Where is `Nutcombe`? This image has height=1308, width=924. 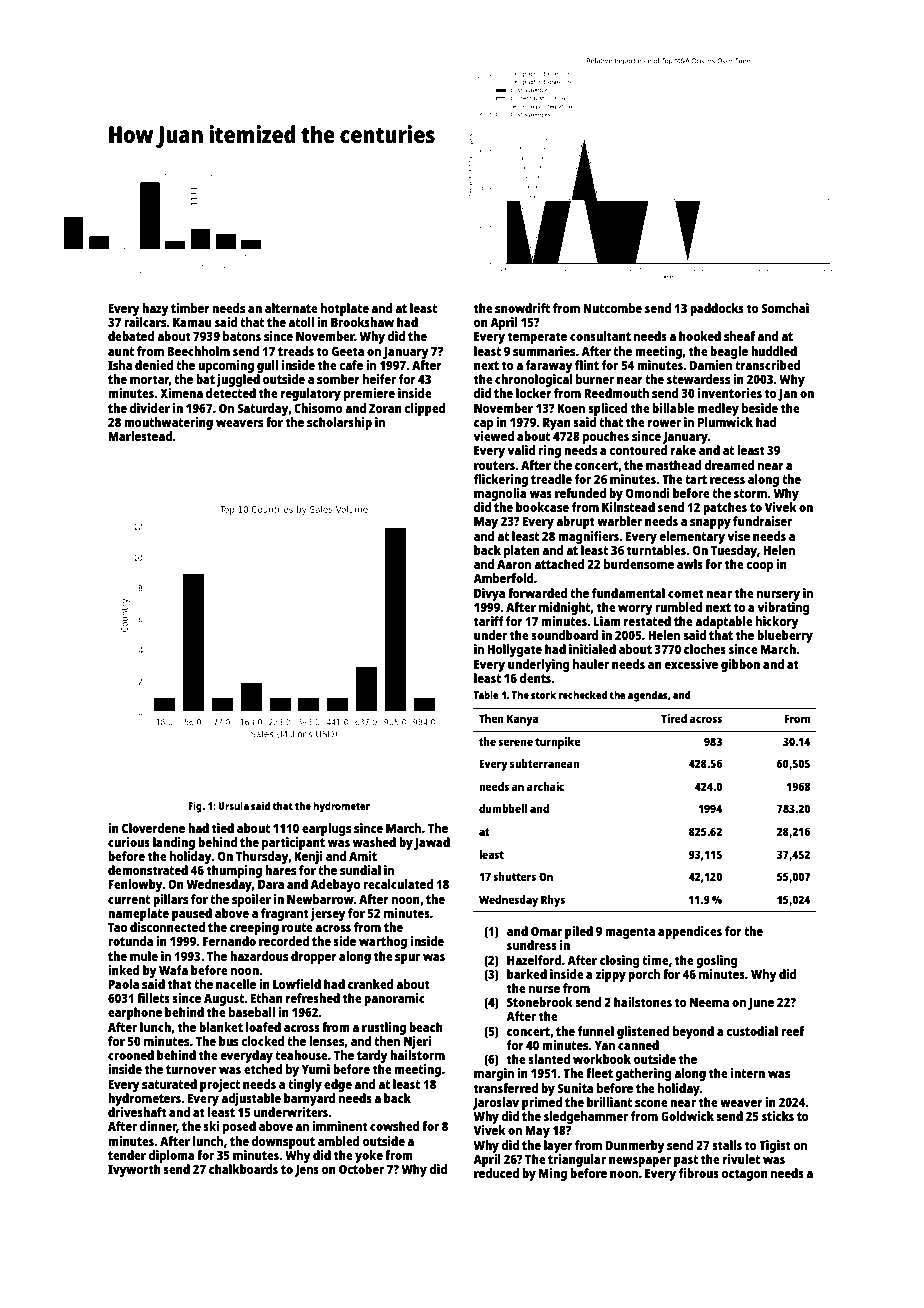 Nutcombe is located at coordinates (612, 308).
